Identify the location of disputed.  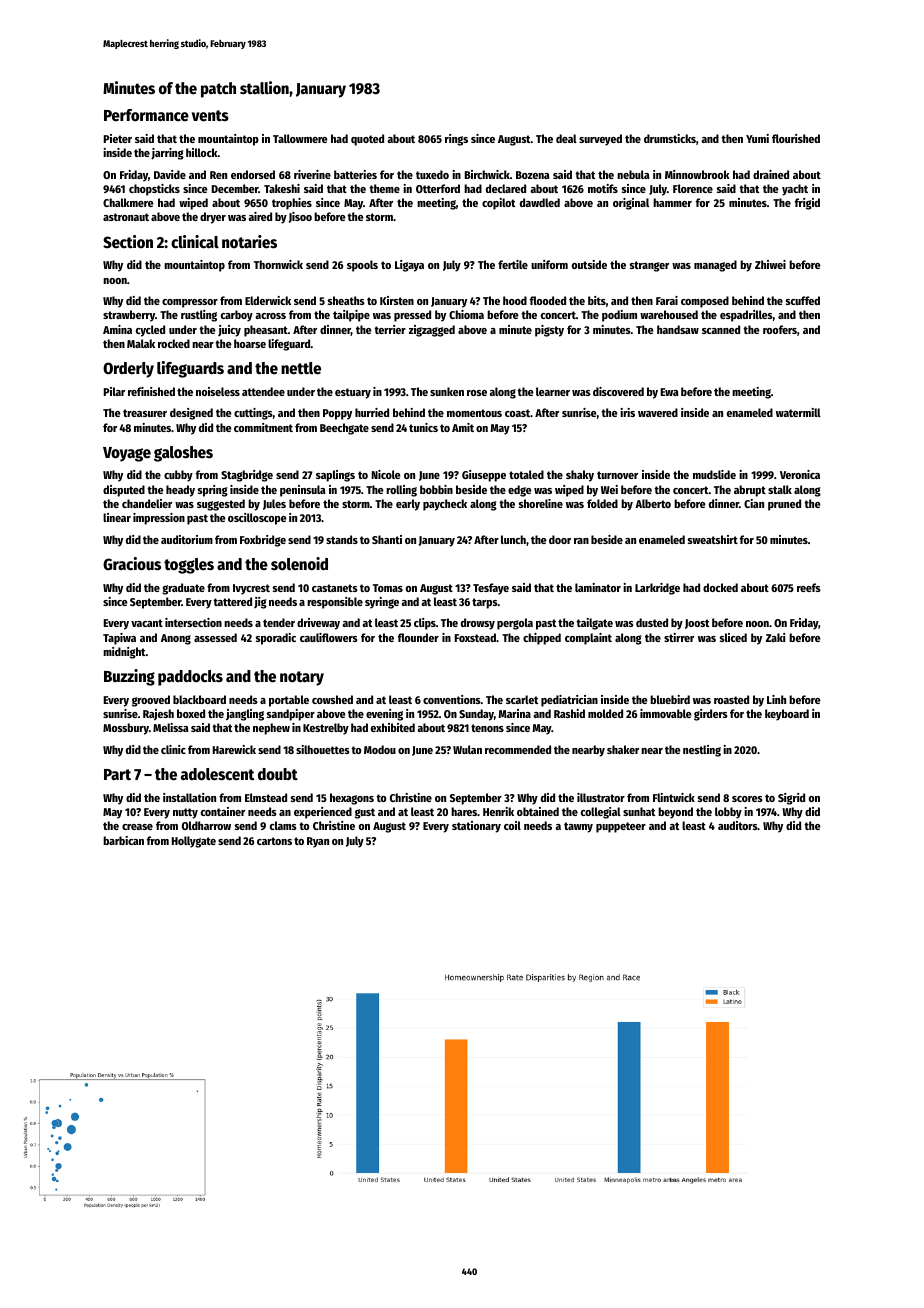
(124, 491).
